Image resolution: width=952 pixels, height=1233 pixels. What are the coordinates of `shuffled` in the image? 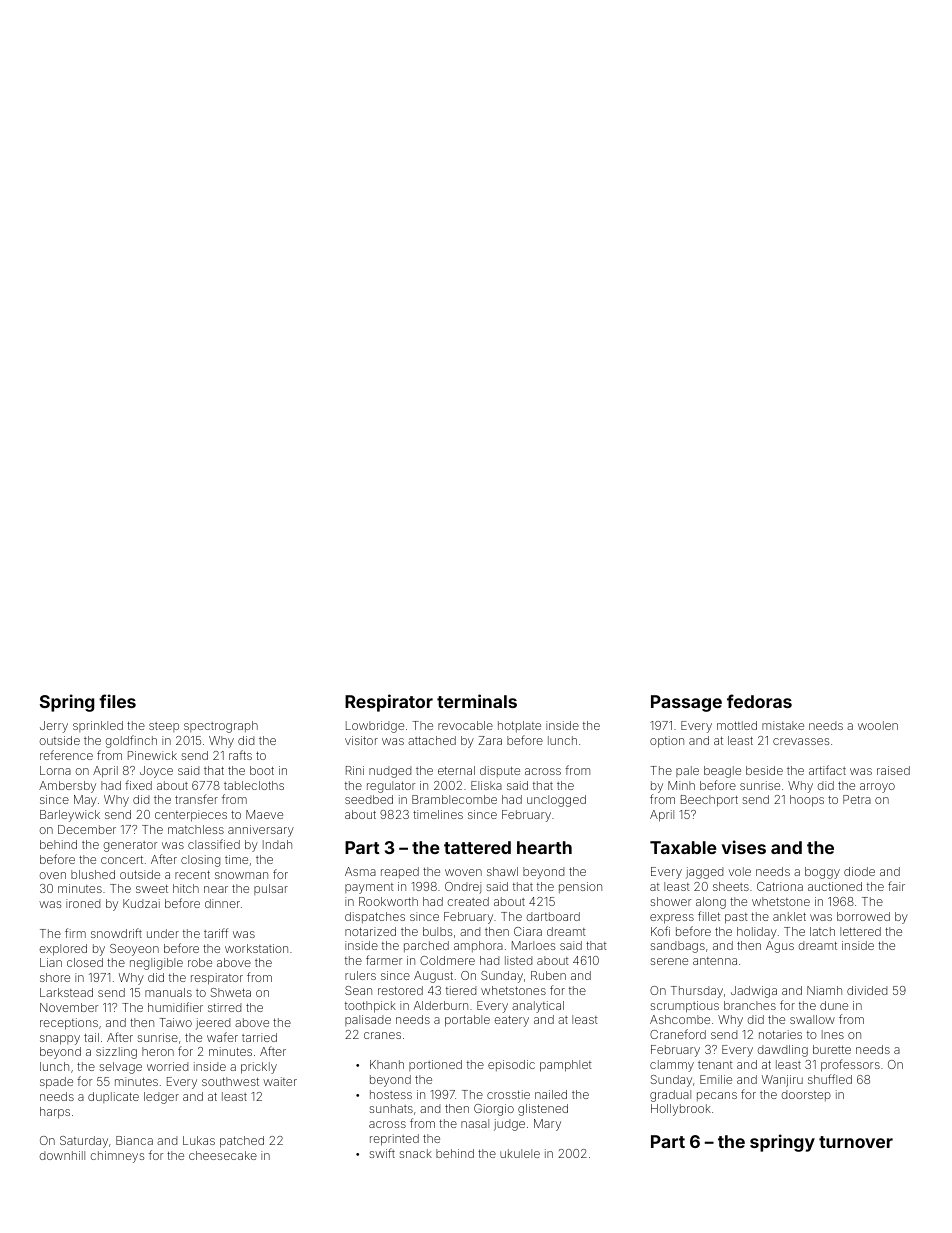 It's located at (830, 1079).
